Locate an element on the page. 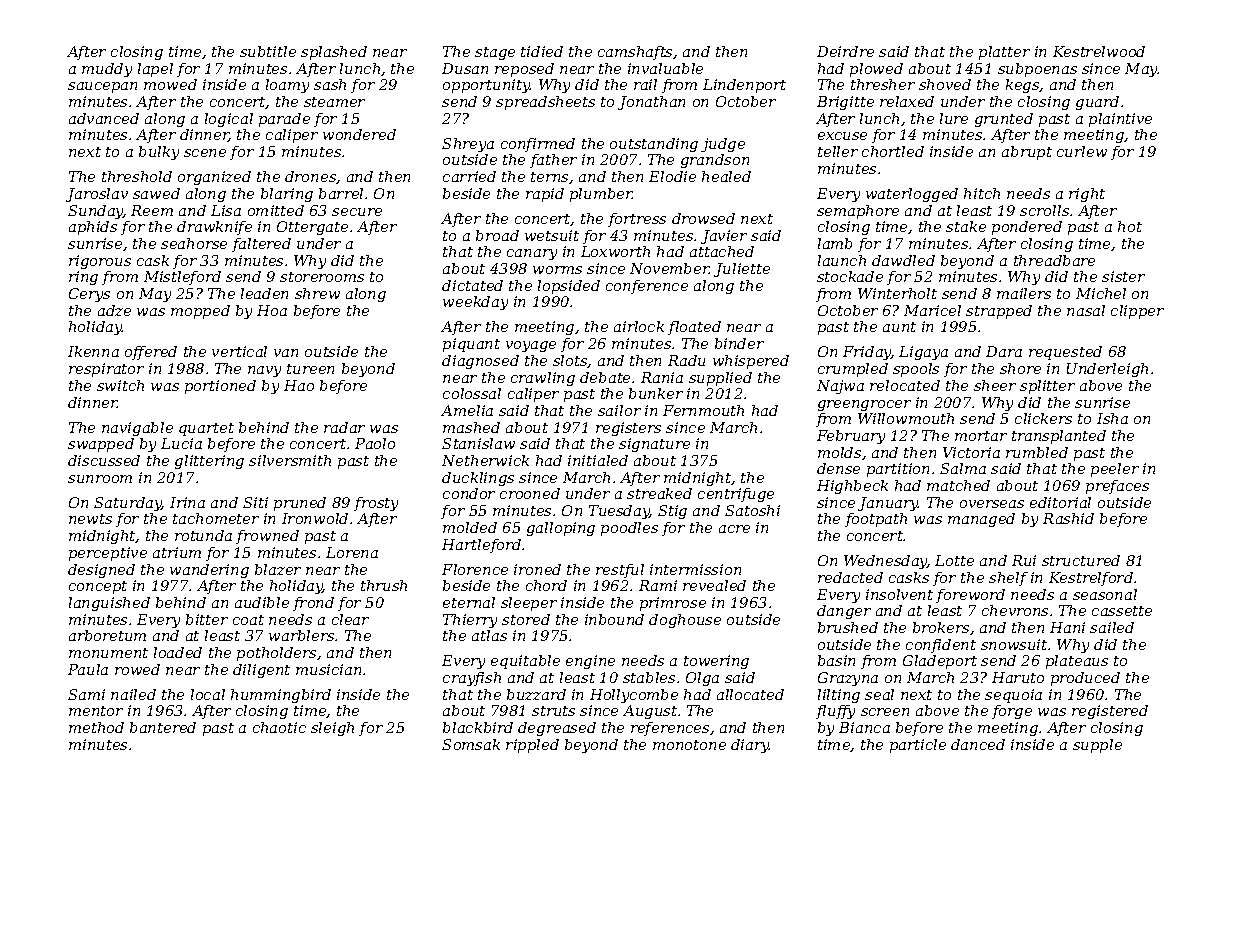  crayfish is located at coordinates (472, 679).
